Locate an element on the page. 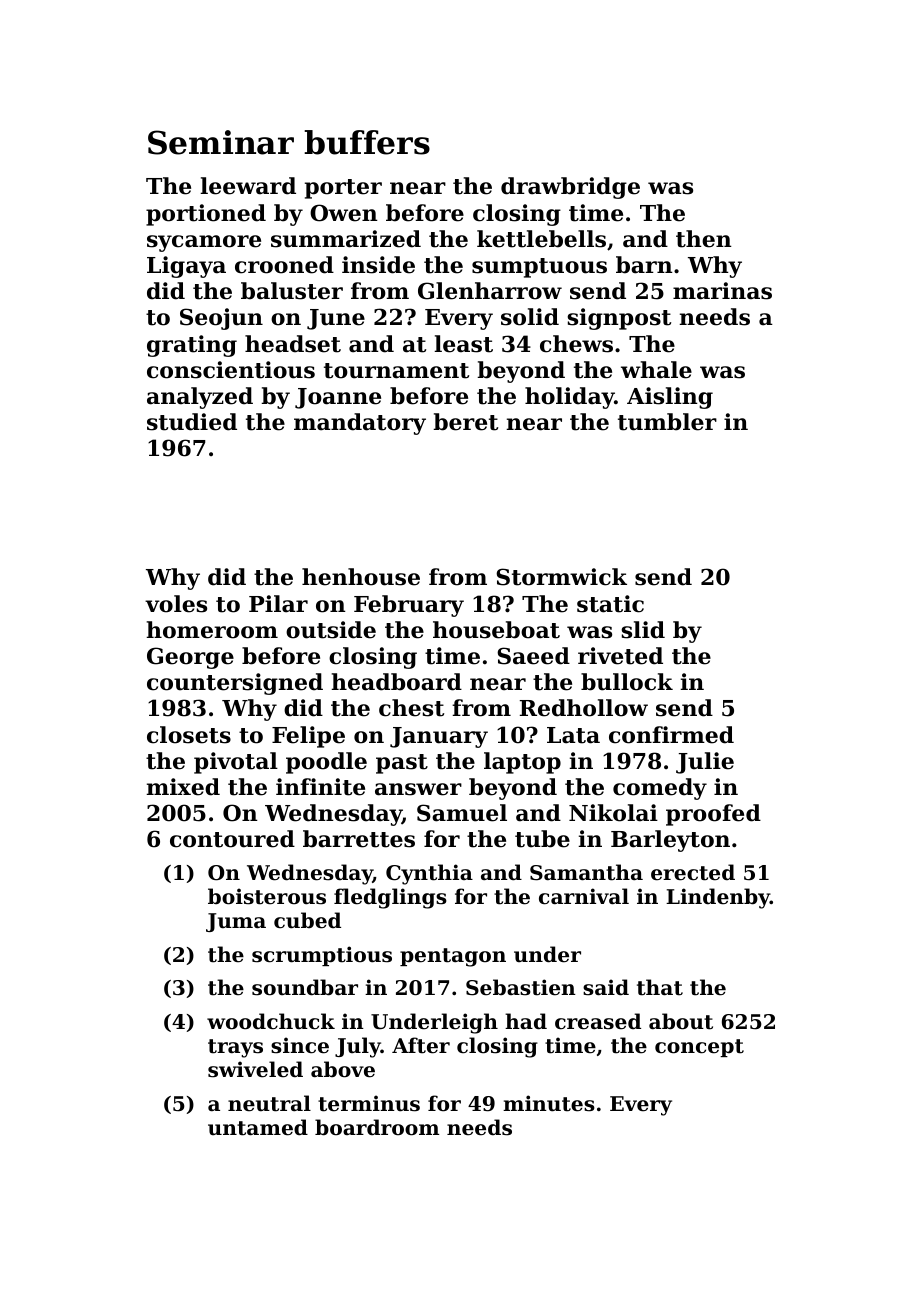 The width and height of the page is (924, 1311). sycamore is located at coordinates (204, 243).
